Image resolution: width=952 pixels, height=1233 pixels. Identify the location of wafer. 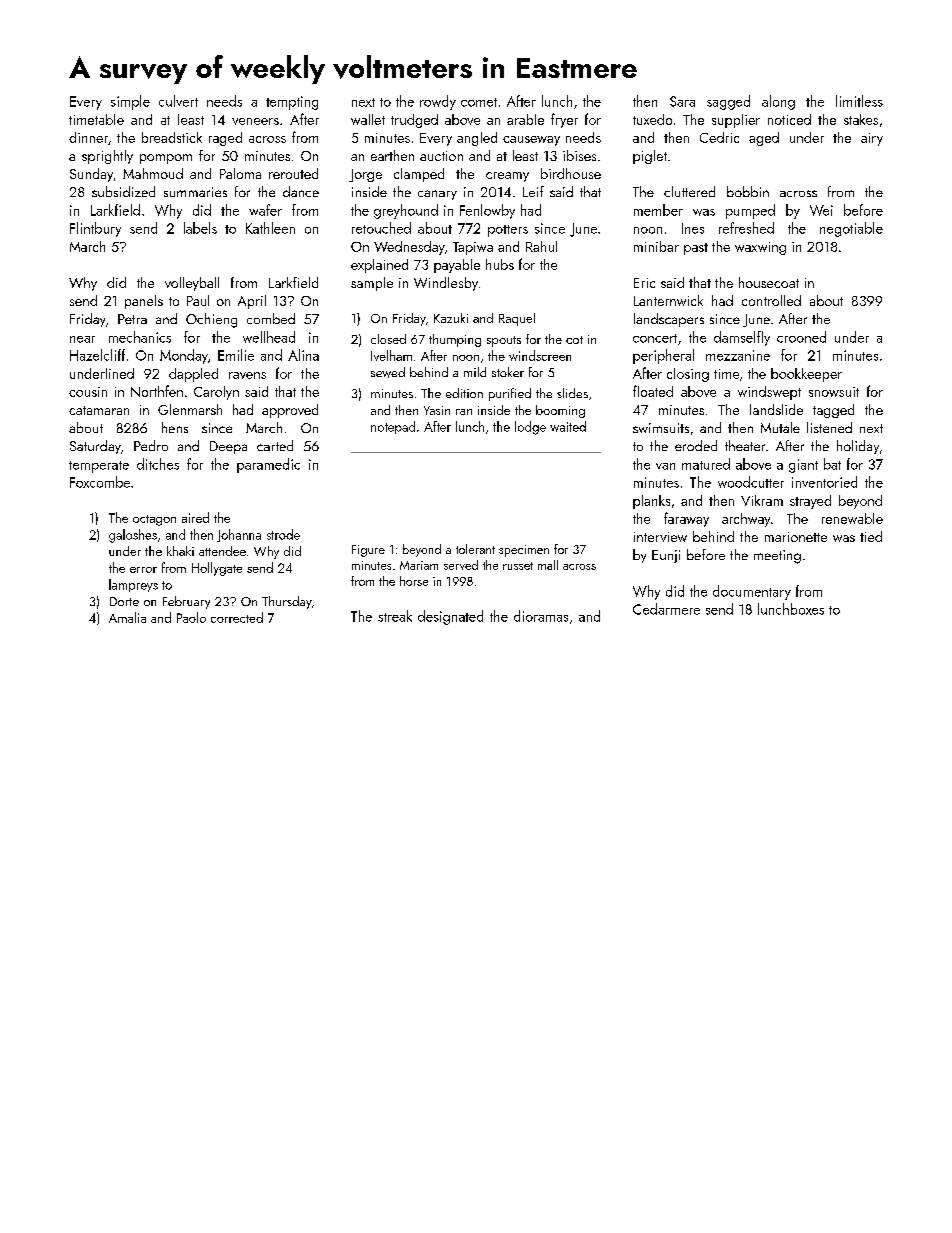
(265, 210).
